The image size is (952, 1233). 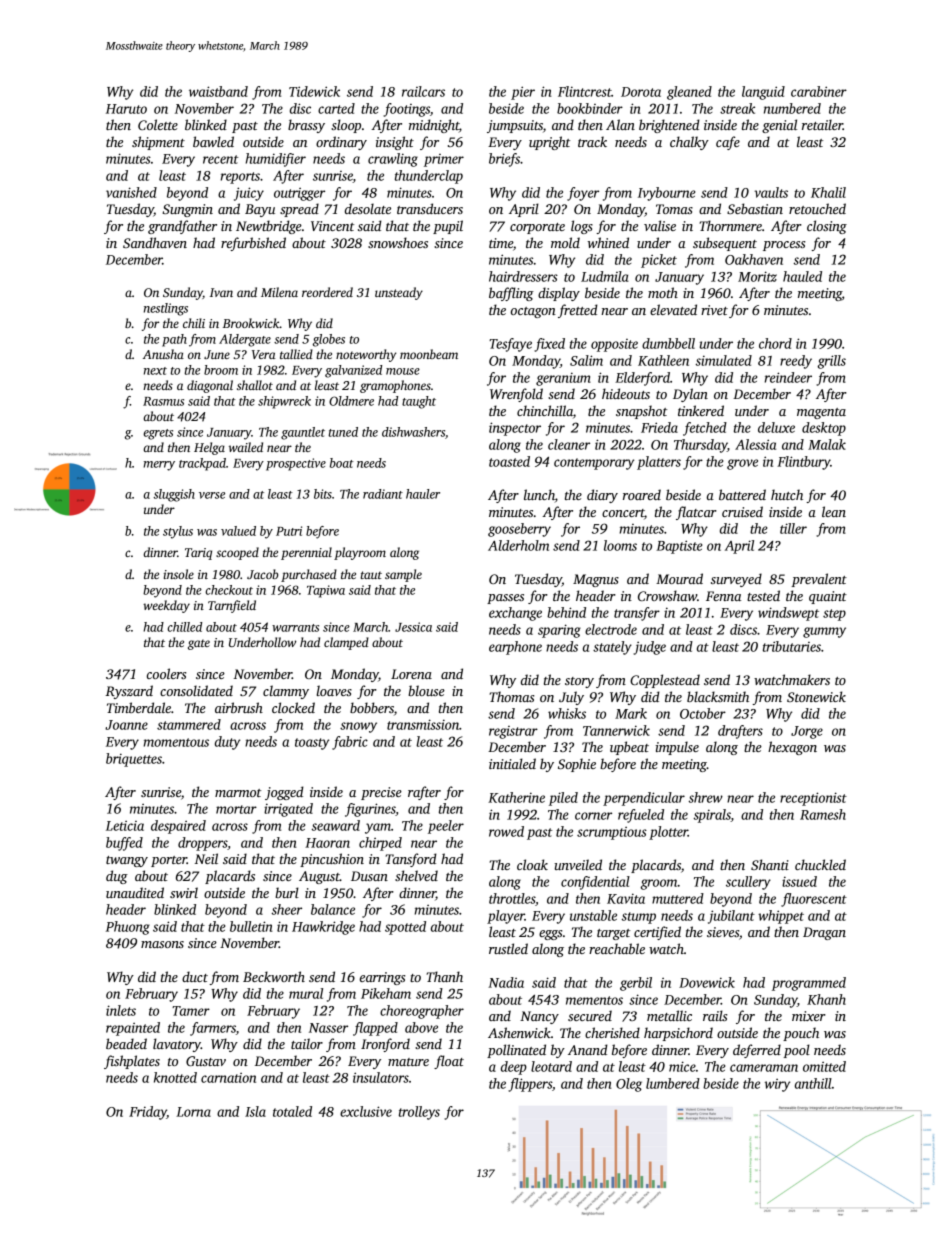 What do you see at coordinates (545, 410) in the page?
I see `chinchilla` at bounding box center [545, 410].
